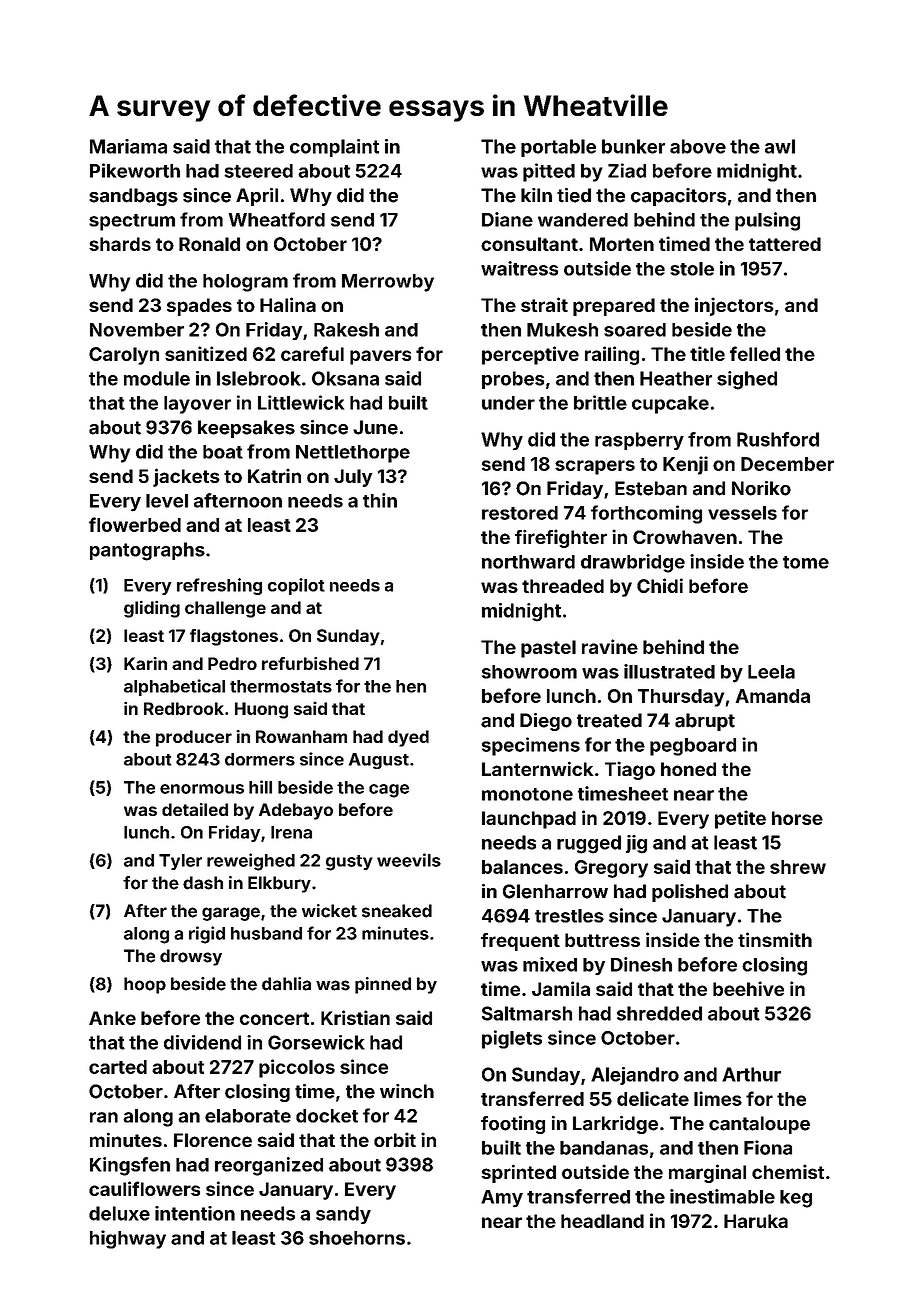 Image resolution: width=924 pixels, height=1308 pixels. Describe the element at coordinates (798, 867) in the document. I see `shrew` at that location.
